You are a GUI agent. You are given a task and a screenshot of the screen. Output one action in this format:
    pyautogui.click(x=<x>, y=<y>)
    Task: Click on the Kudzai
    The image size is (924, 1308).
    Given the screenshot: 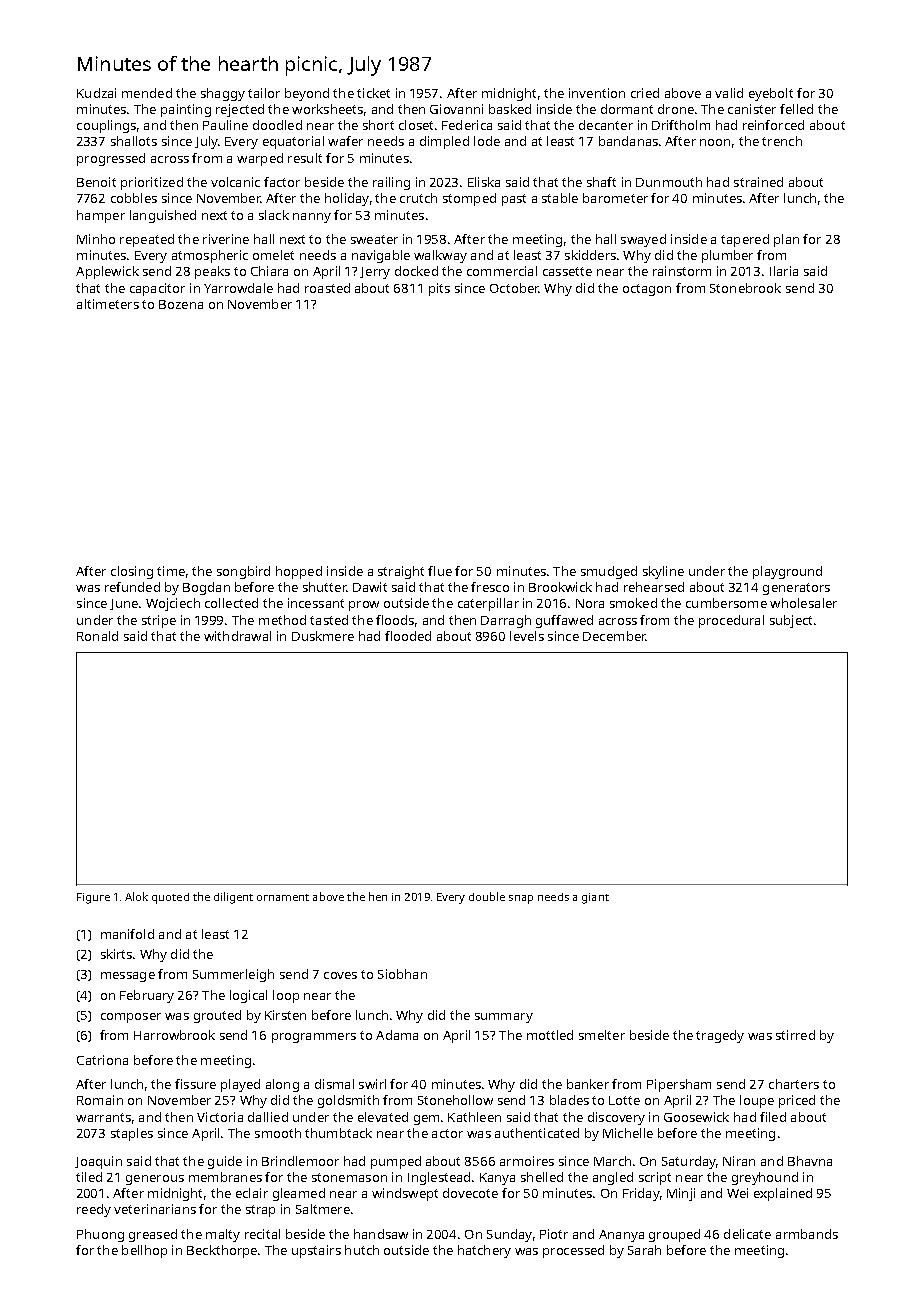 What is the action you would take?
    pyautogui.click(x=96, y=93)
